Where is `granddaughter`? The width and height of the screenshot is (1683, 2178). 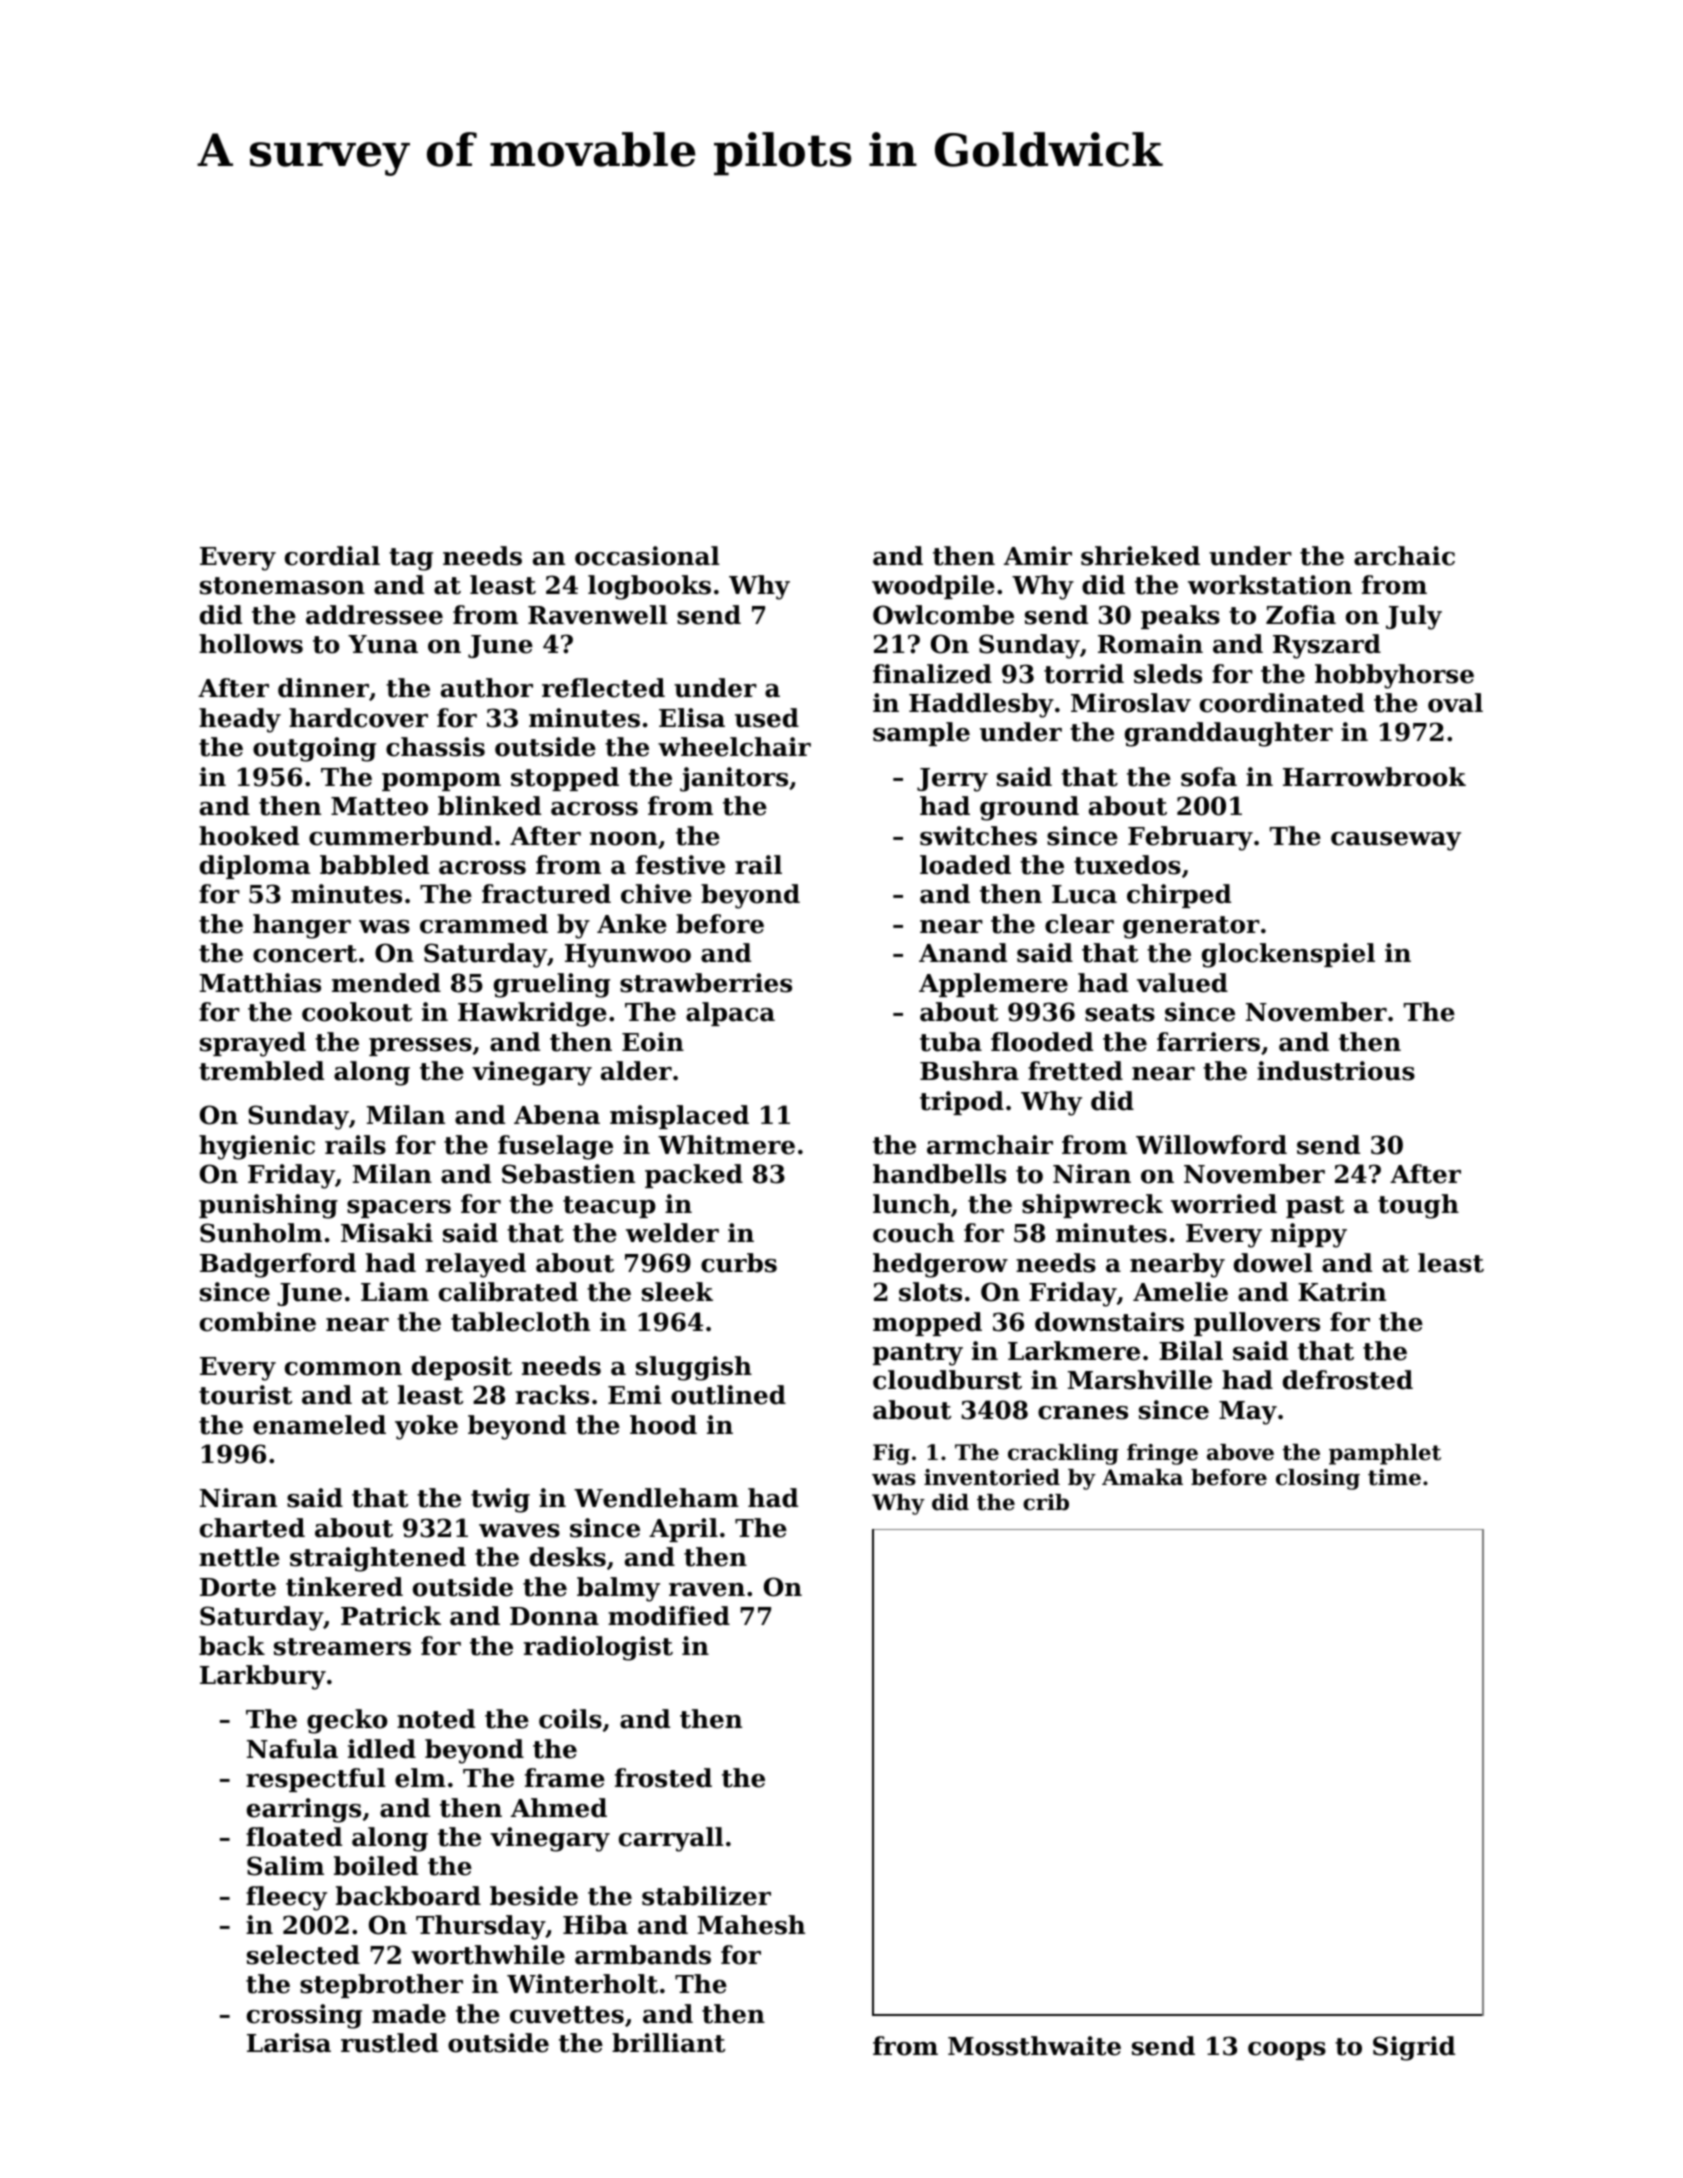 granddaughter is located at coordinates (1229, 734).
